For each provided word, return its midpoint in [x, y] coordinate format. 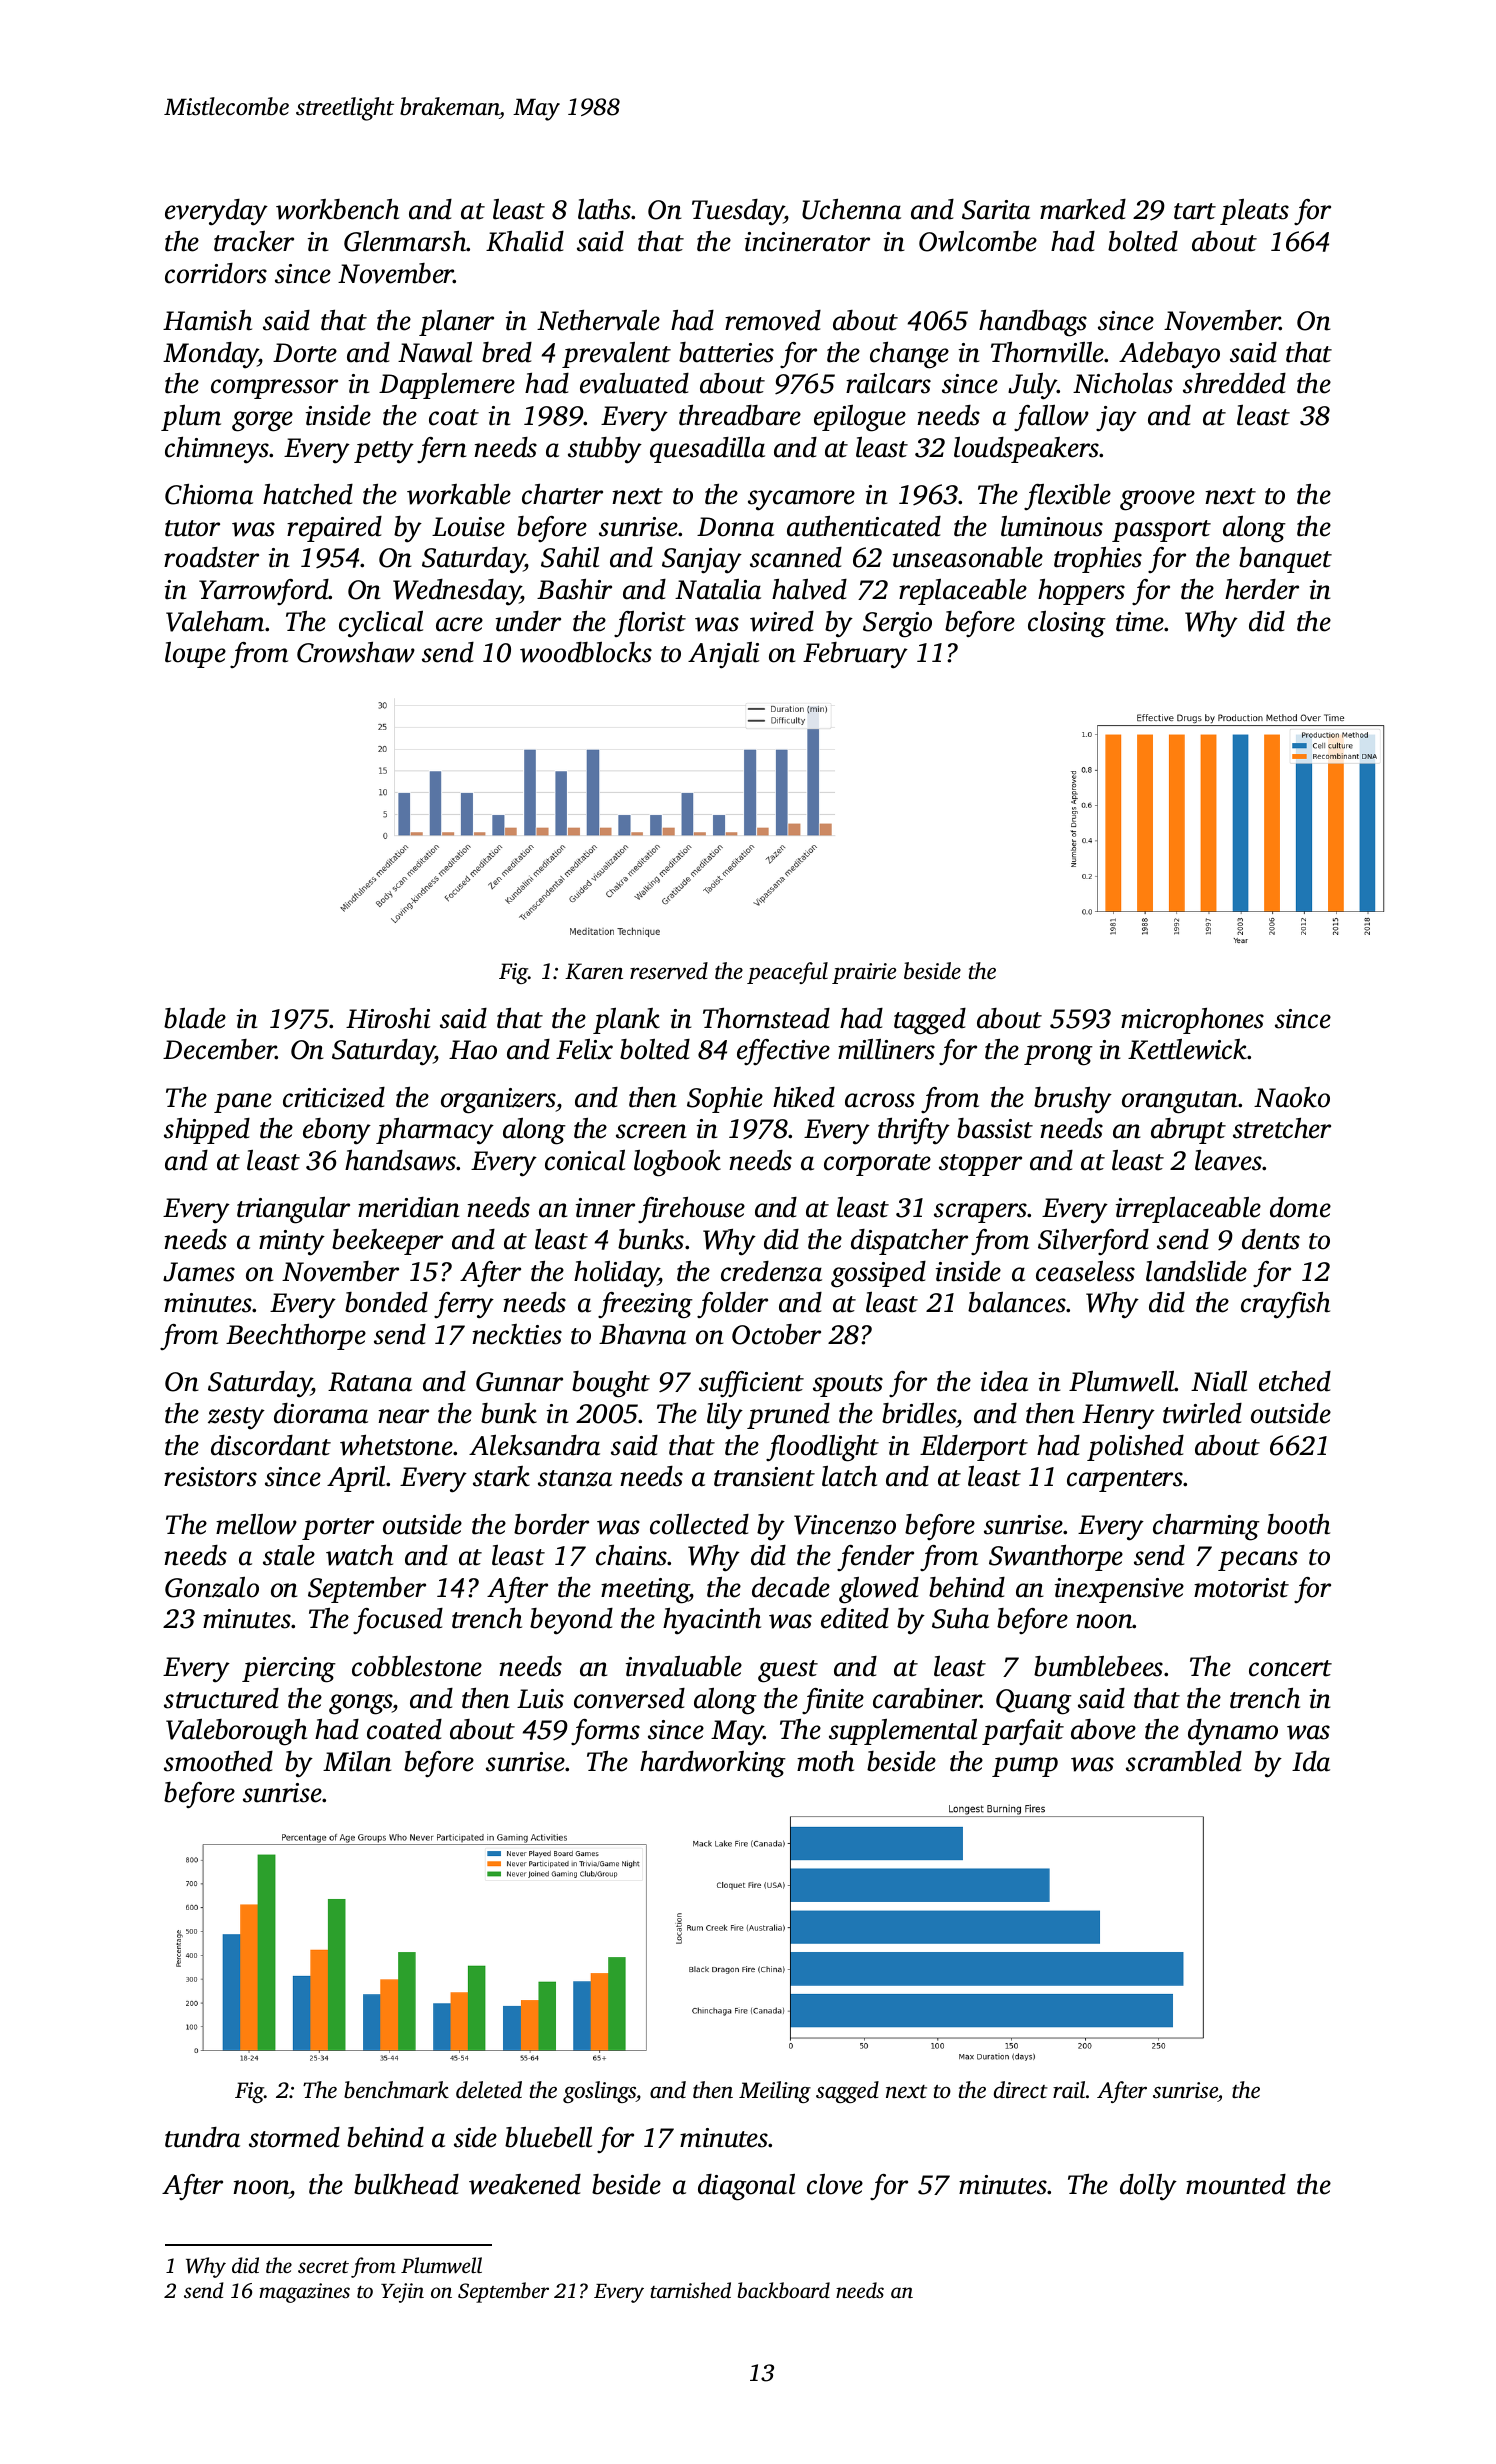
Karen [594, 971]
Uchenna [851, 209]
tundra [202, 2137]
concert [1290, 1668]
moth [825, 1761]
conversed [629, 1698]
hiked [804, 1097]
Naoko [1292, 1097]
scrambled [1184, 1761]
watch [359, 1555]
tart [1195, 211]
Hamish [207, 320]
